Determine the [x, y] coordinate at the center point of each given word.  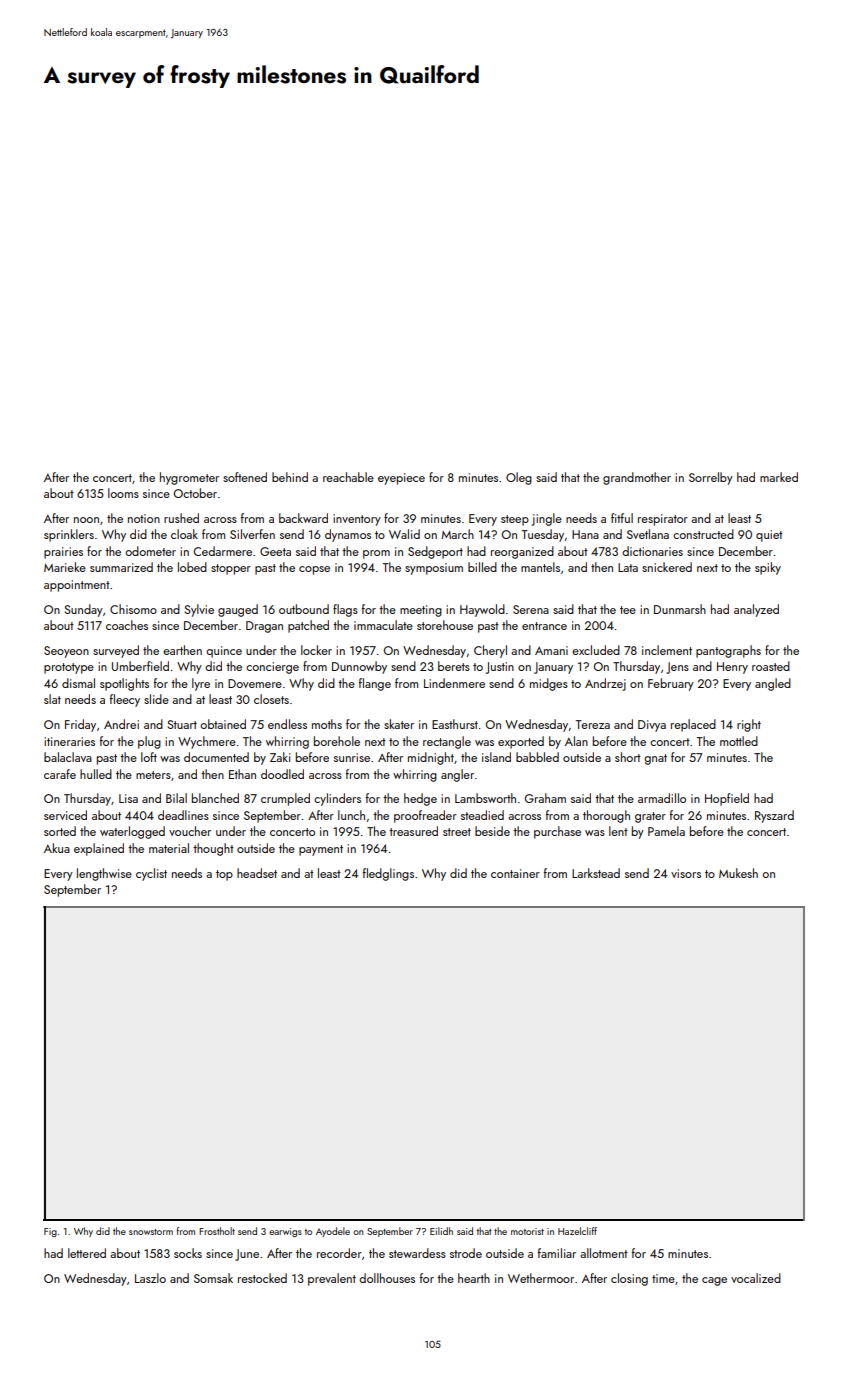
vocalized [756, 1278]
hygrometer [189, 478]
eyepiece [401, 479]
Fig [50, 1232]
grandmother [637, 478]
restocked [262, 1278]
